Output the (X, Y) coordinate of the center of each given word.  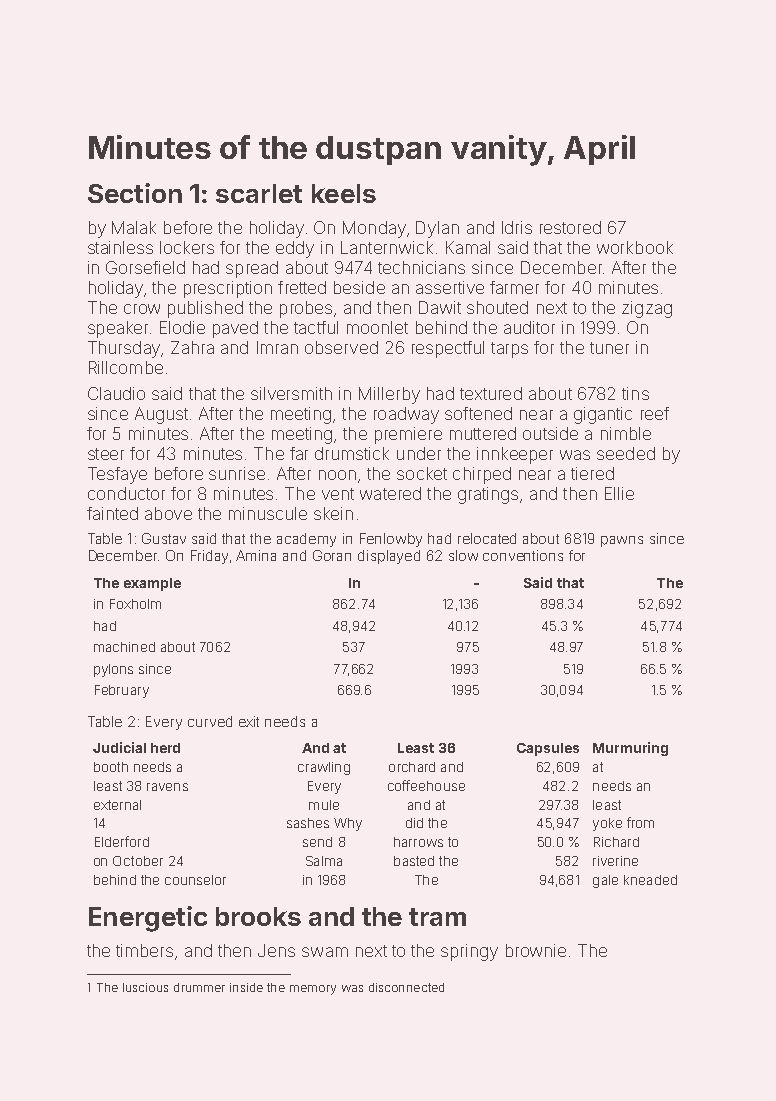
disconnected (406, 987)
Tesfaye (117, 475)
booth (111, 767)
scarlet (259, 193)
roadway (406, 415)
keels (344, 193)
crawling (324, 768)
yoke (607, 824)
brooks (258, 916)
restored (570, 227)
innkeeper (515, 455)
